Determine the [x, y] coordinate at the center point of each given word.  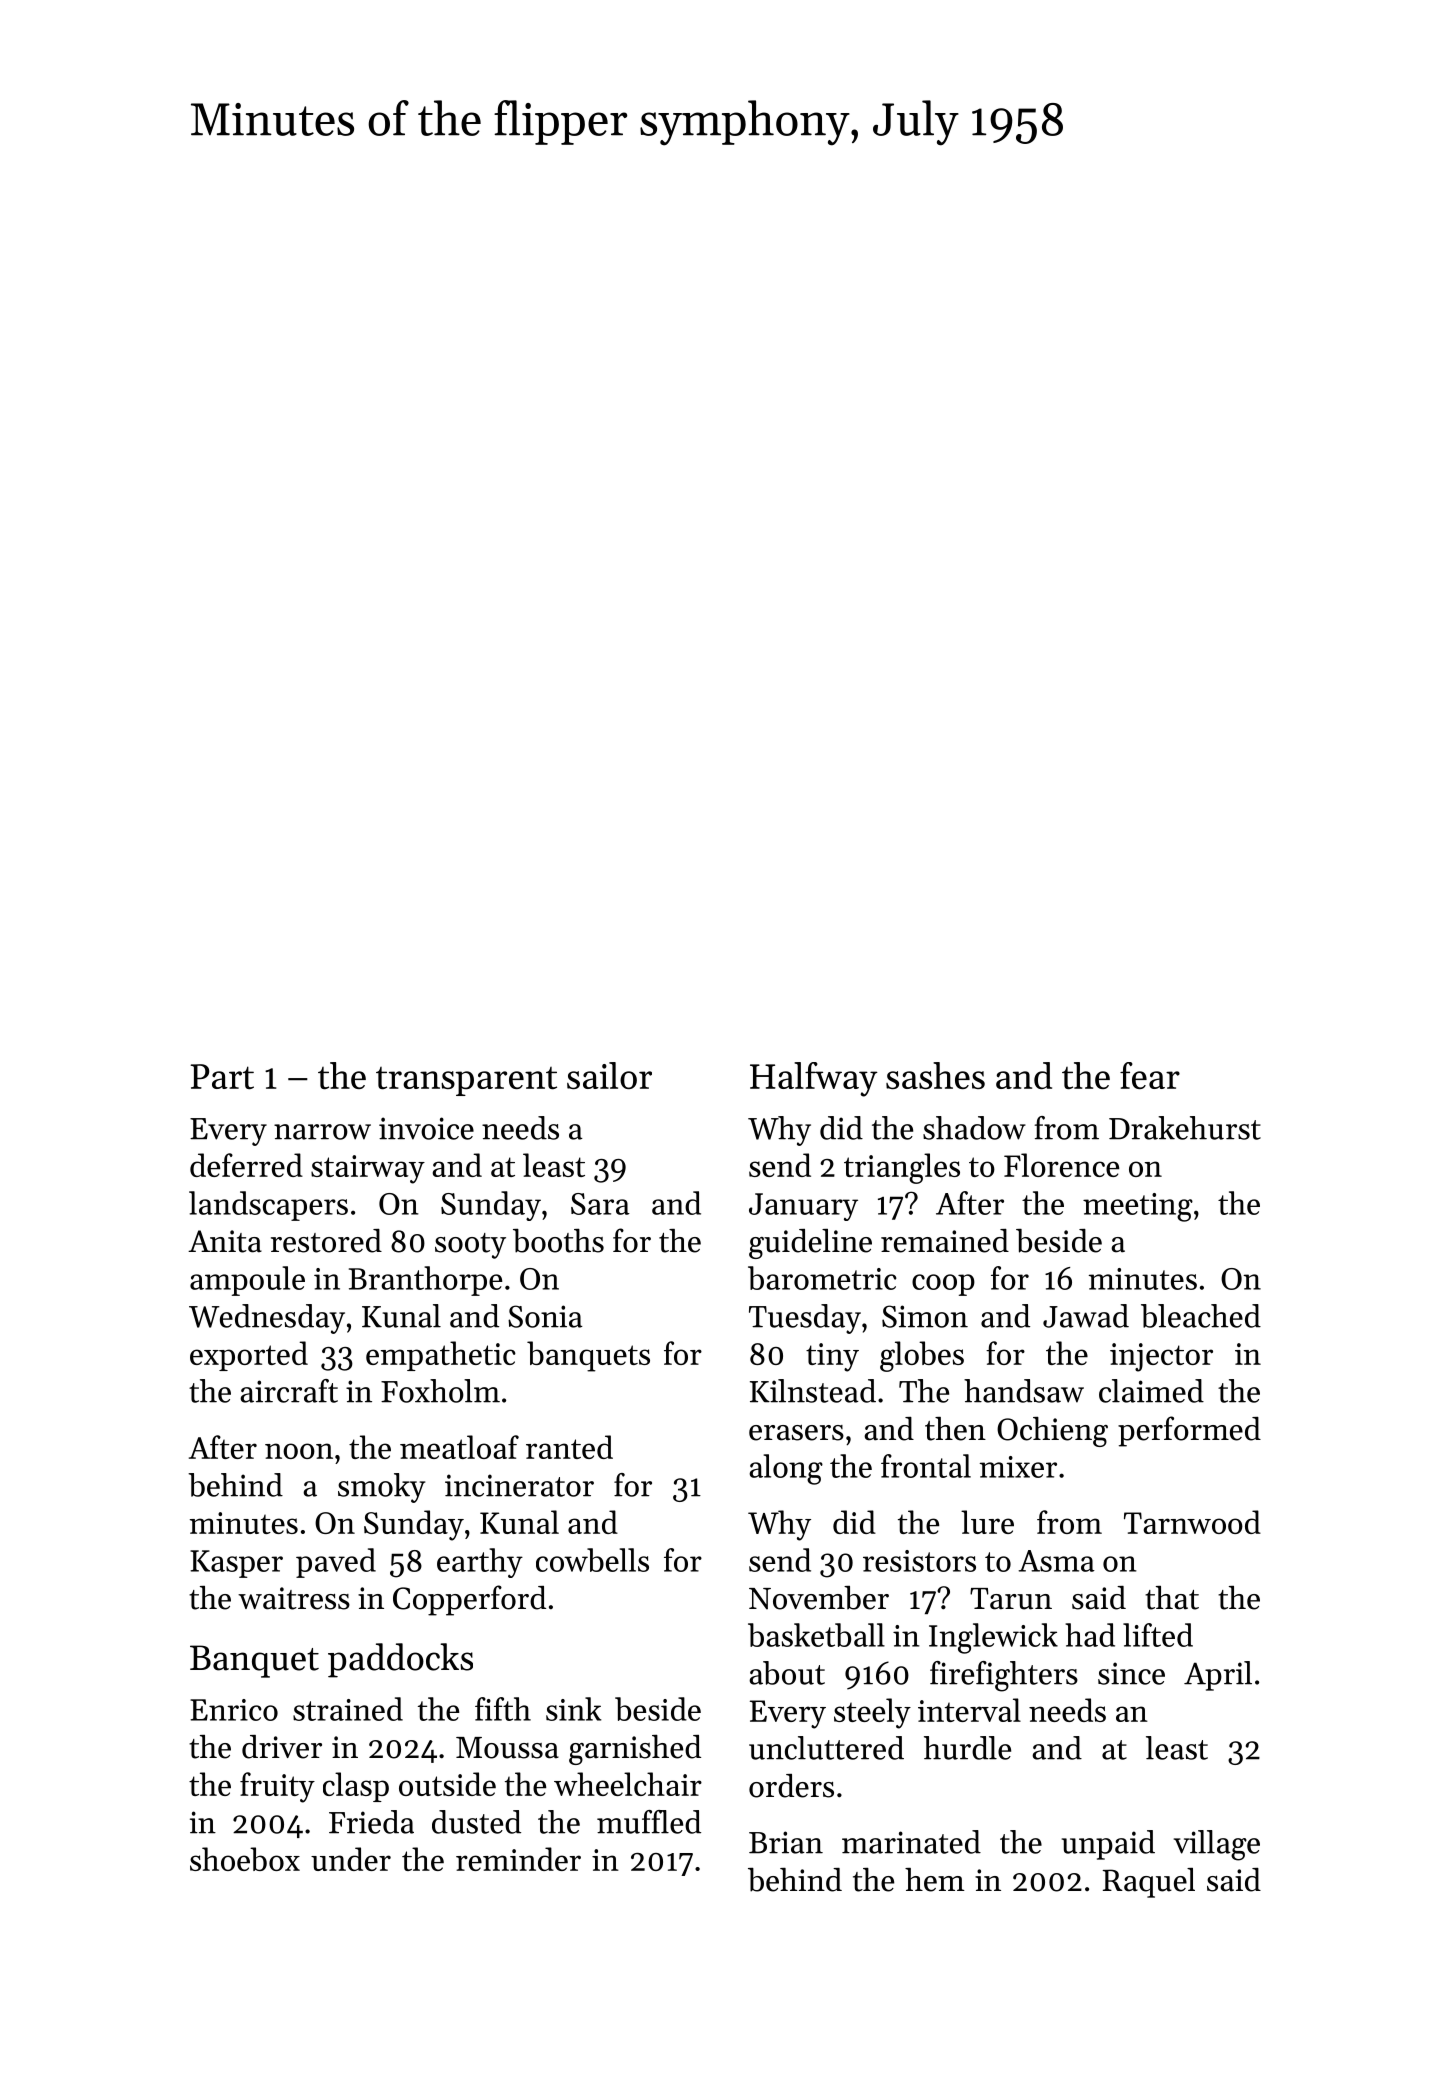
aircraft [289, 1391]
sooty [470, 1246]
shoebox [245, 1859]
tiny [832, 1357]
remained [945, 1241]
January [803, 1207]
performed [1189, 1431]
